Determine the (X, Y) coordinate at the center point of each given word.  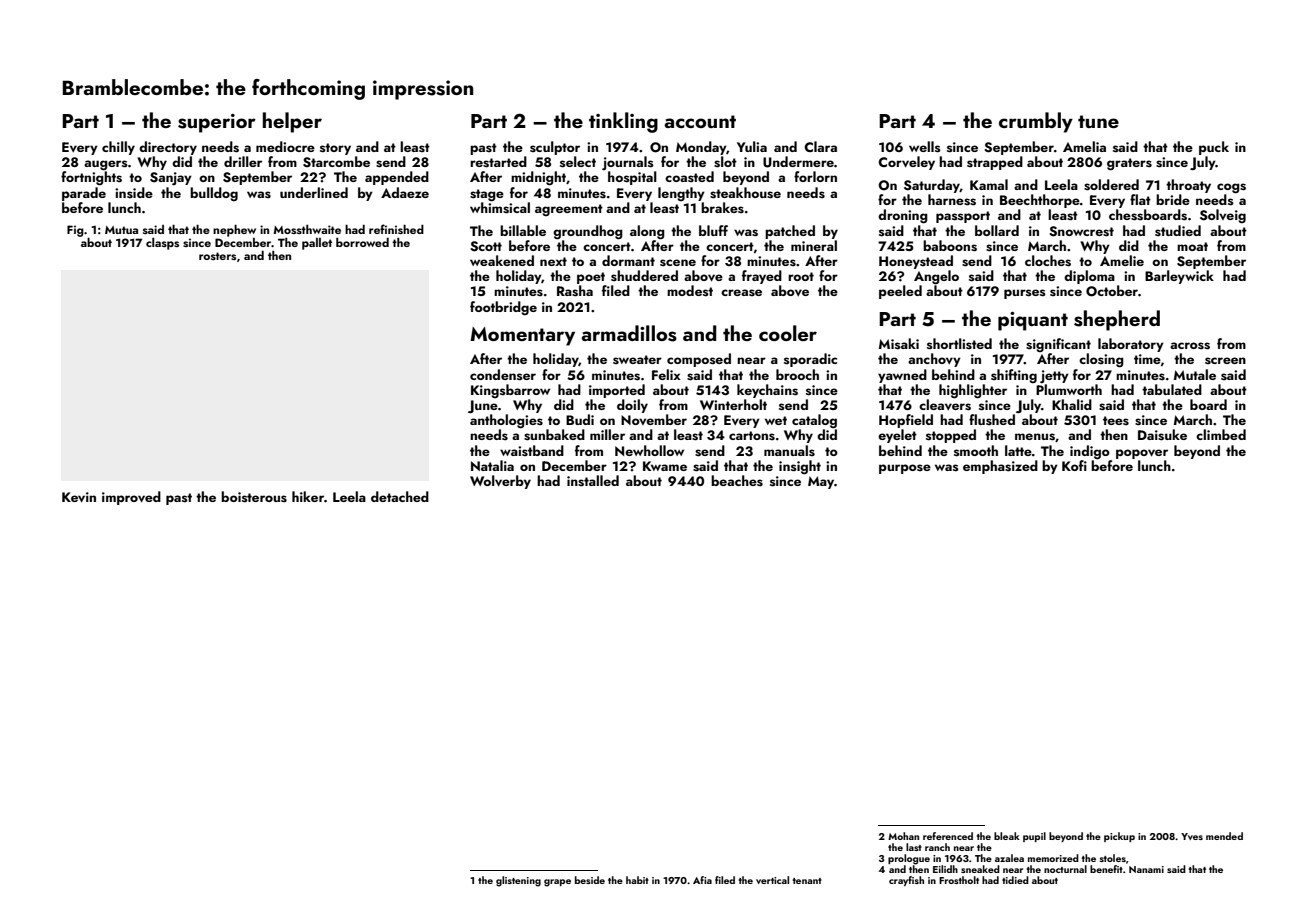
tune (1098, 121)
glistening (518, 881)
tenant (807, 881)
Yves (1192, 836)
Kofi (1074, 465)
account (700, 121)
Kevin (79, 497)
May (821, 482)
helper (292, 122)
